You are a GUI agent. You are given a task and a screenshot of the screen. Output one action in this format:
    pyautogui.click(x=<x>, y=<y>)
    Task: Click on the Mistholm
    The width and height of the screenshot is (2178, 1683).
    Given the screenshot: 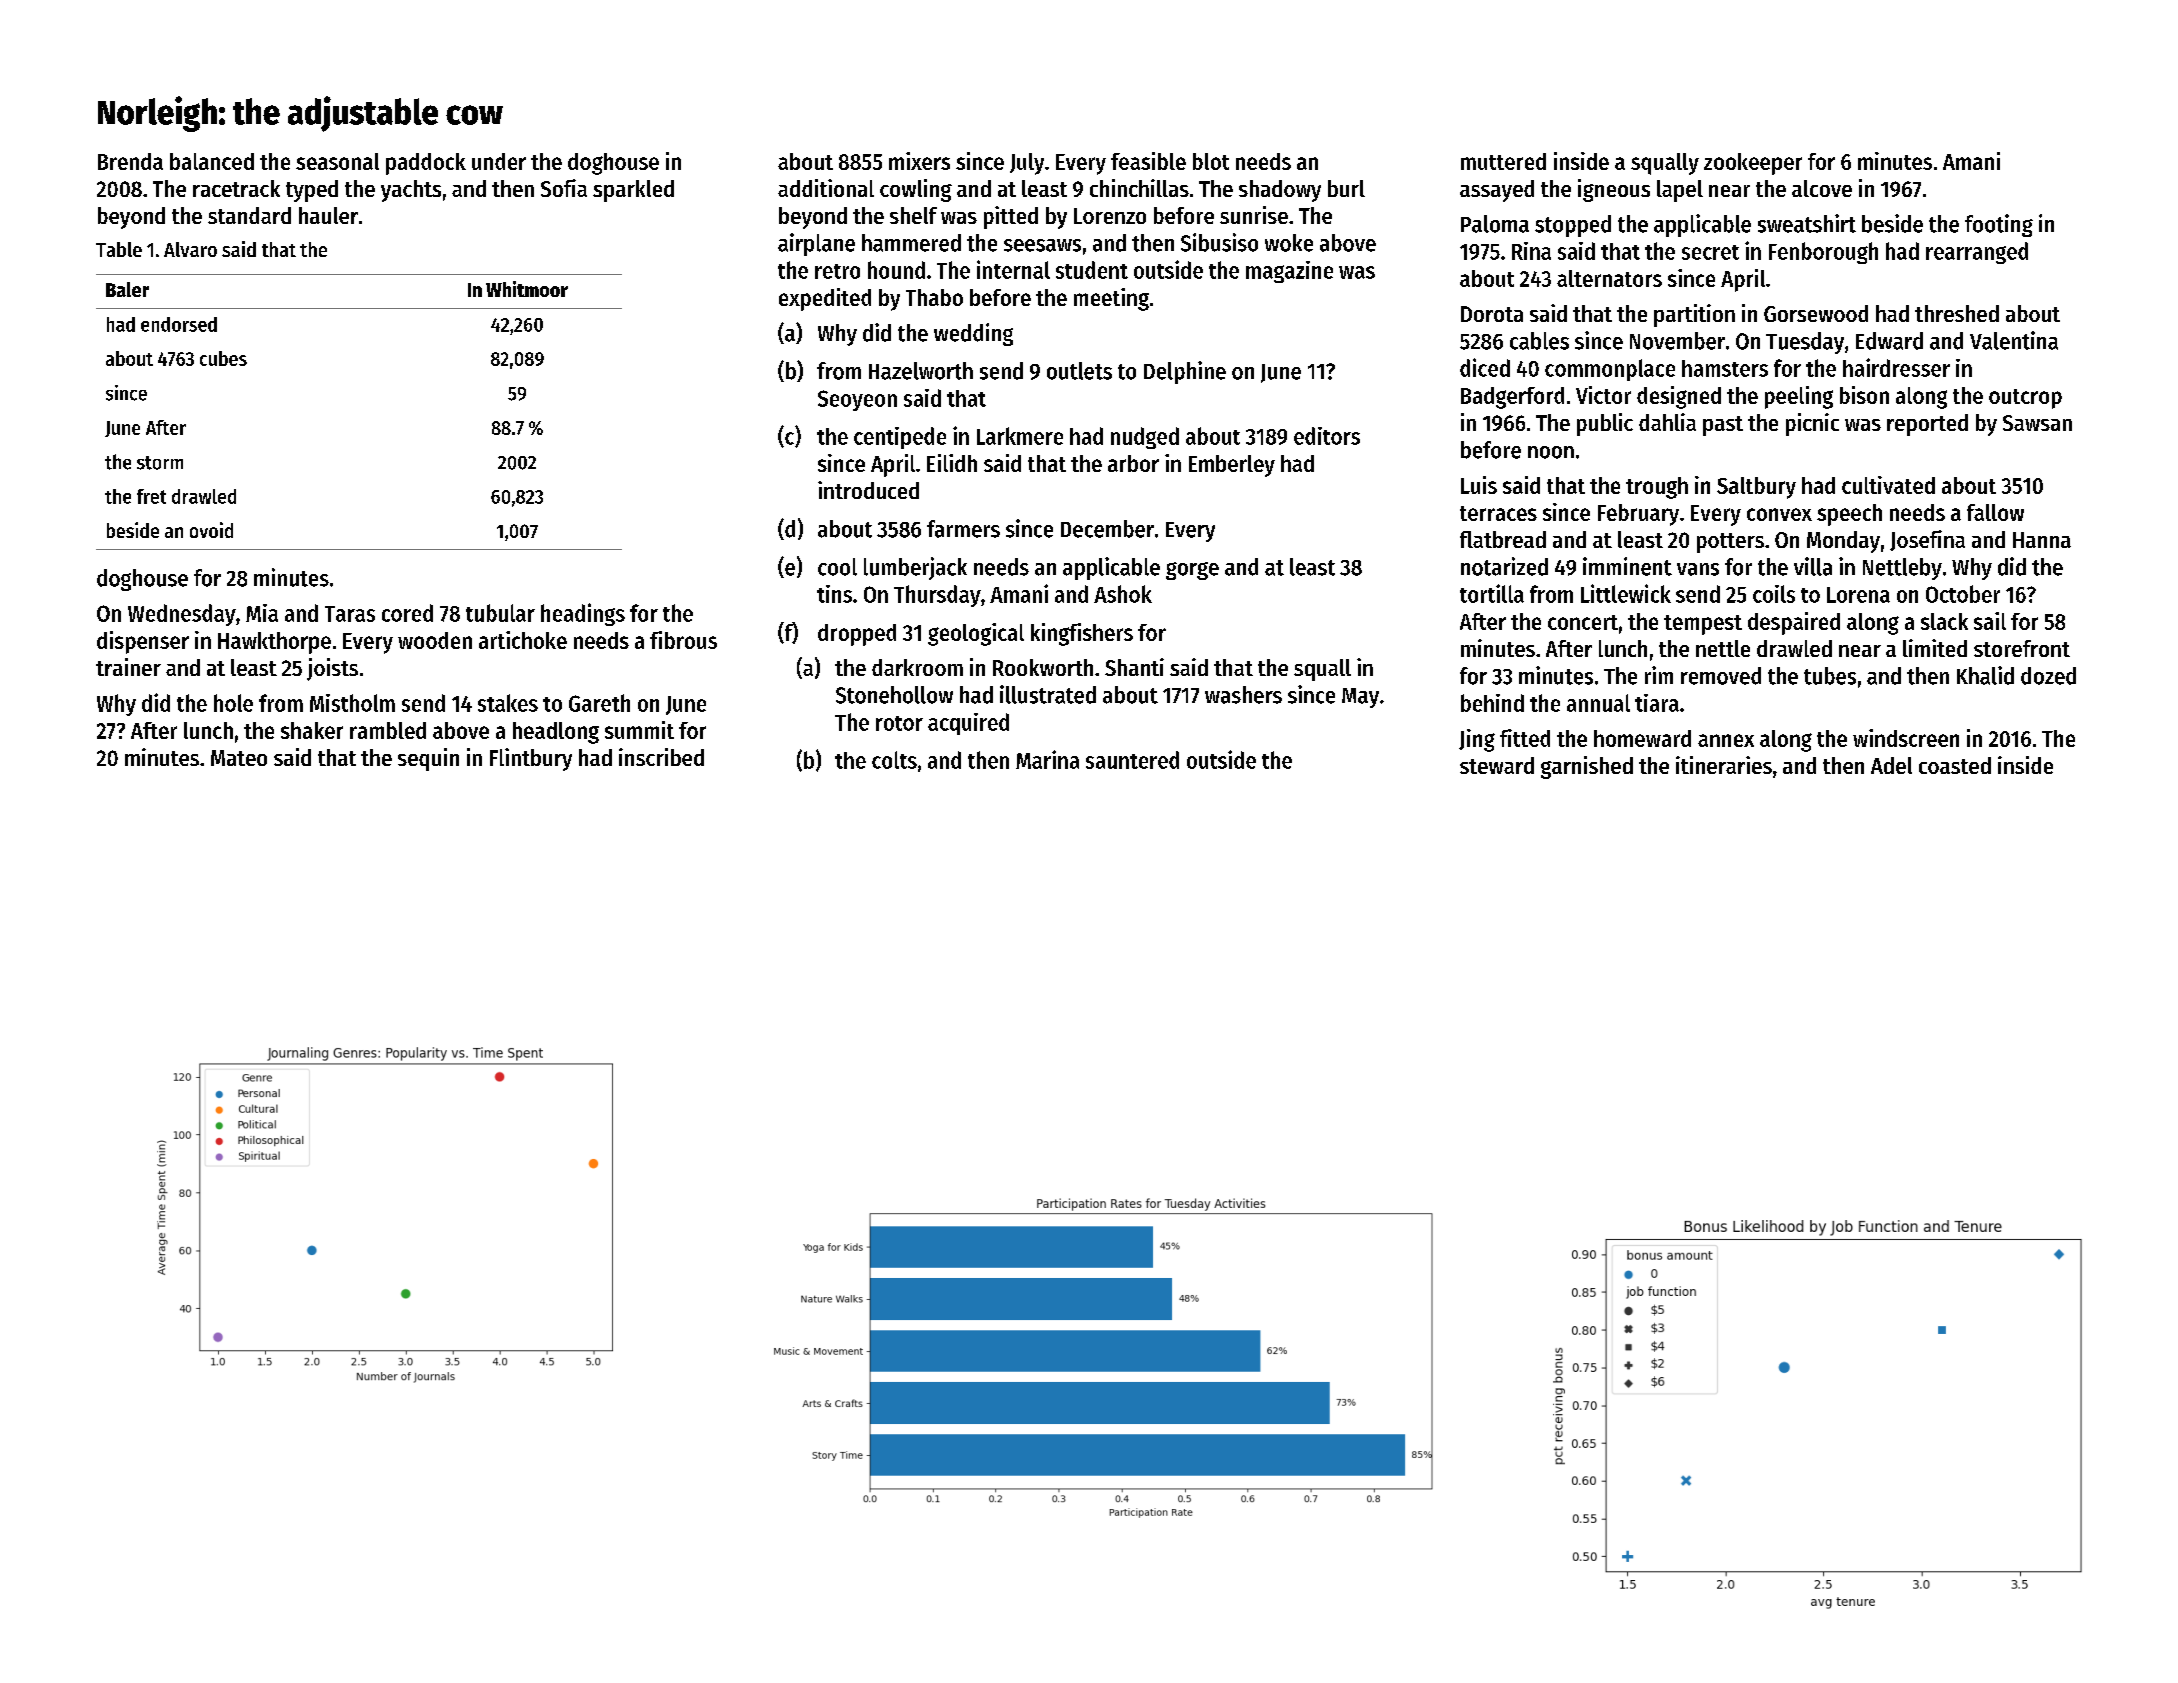 What is the action you would take?
    pyautogui.click(x=352, y=703)
